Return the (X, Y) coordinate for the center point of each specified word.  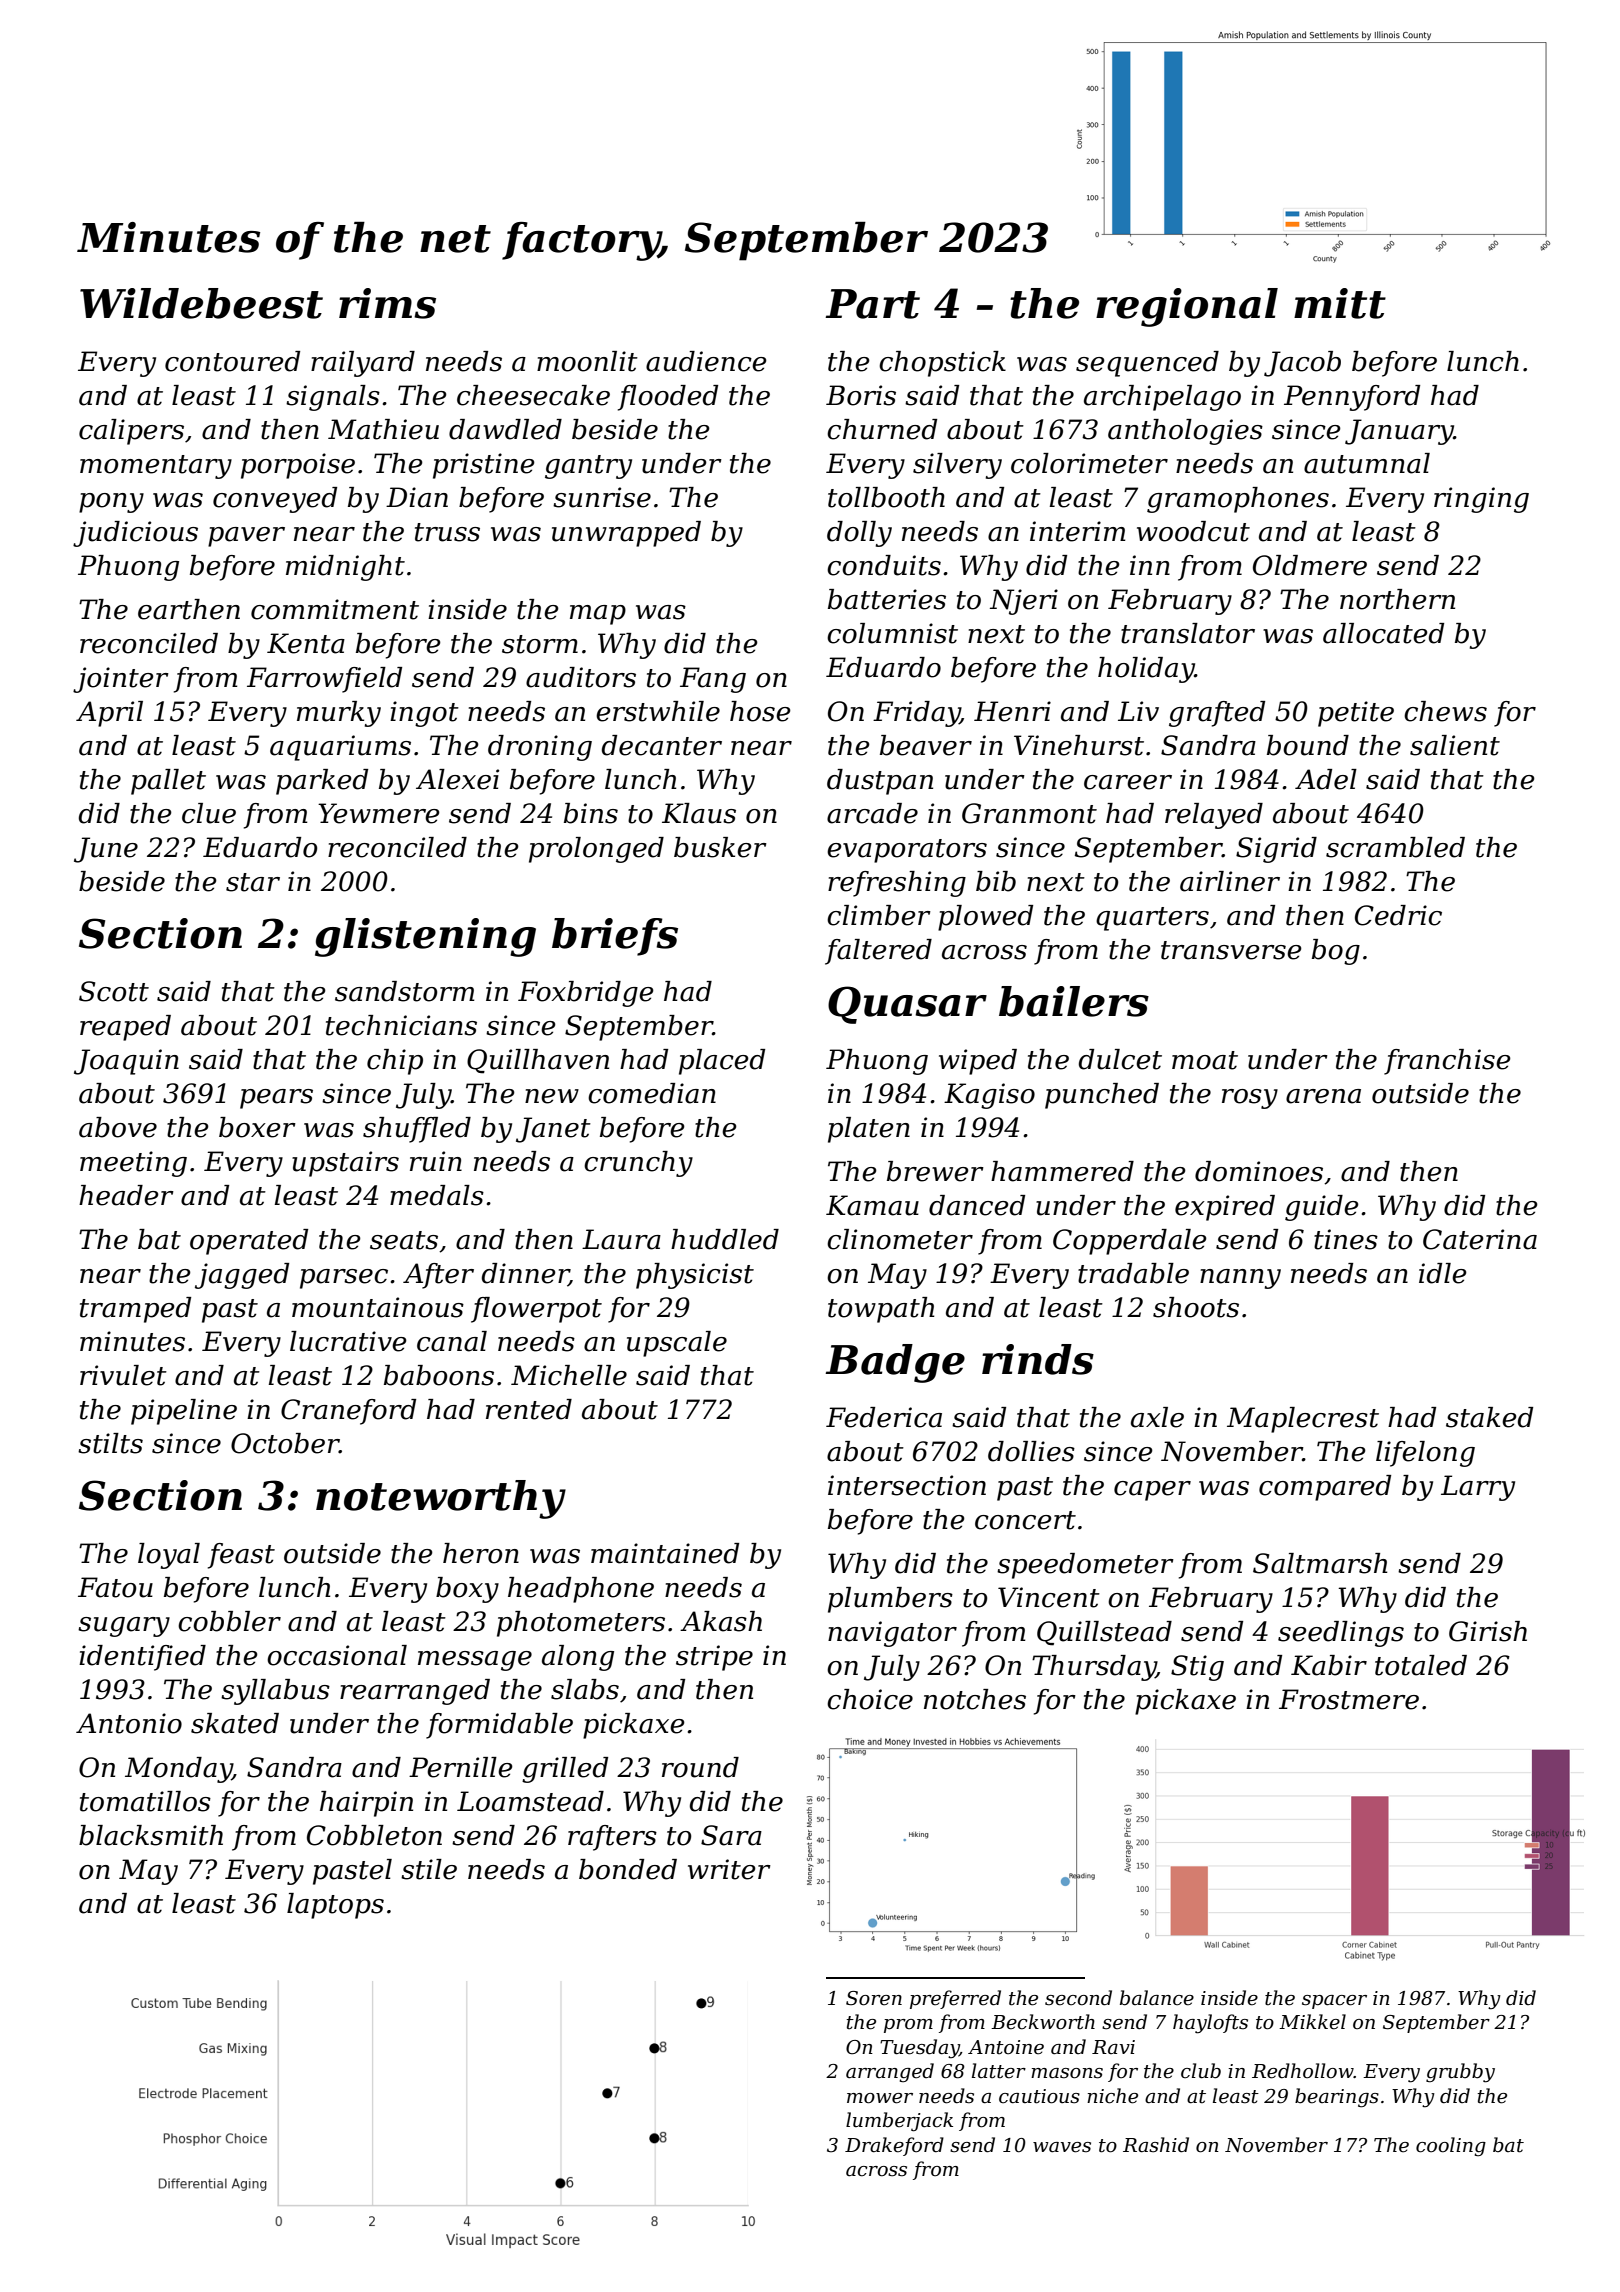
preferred (955, 1999)
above (118, 1127)
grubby (1460, 2073)
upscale (677, 1344)
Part (872, 304)
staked (1489, 1417)
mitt (1340, 303)
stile (429, 1869)
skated (235, 1723)
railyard (363, 364)
